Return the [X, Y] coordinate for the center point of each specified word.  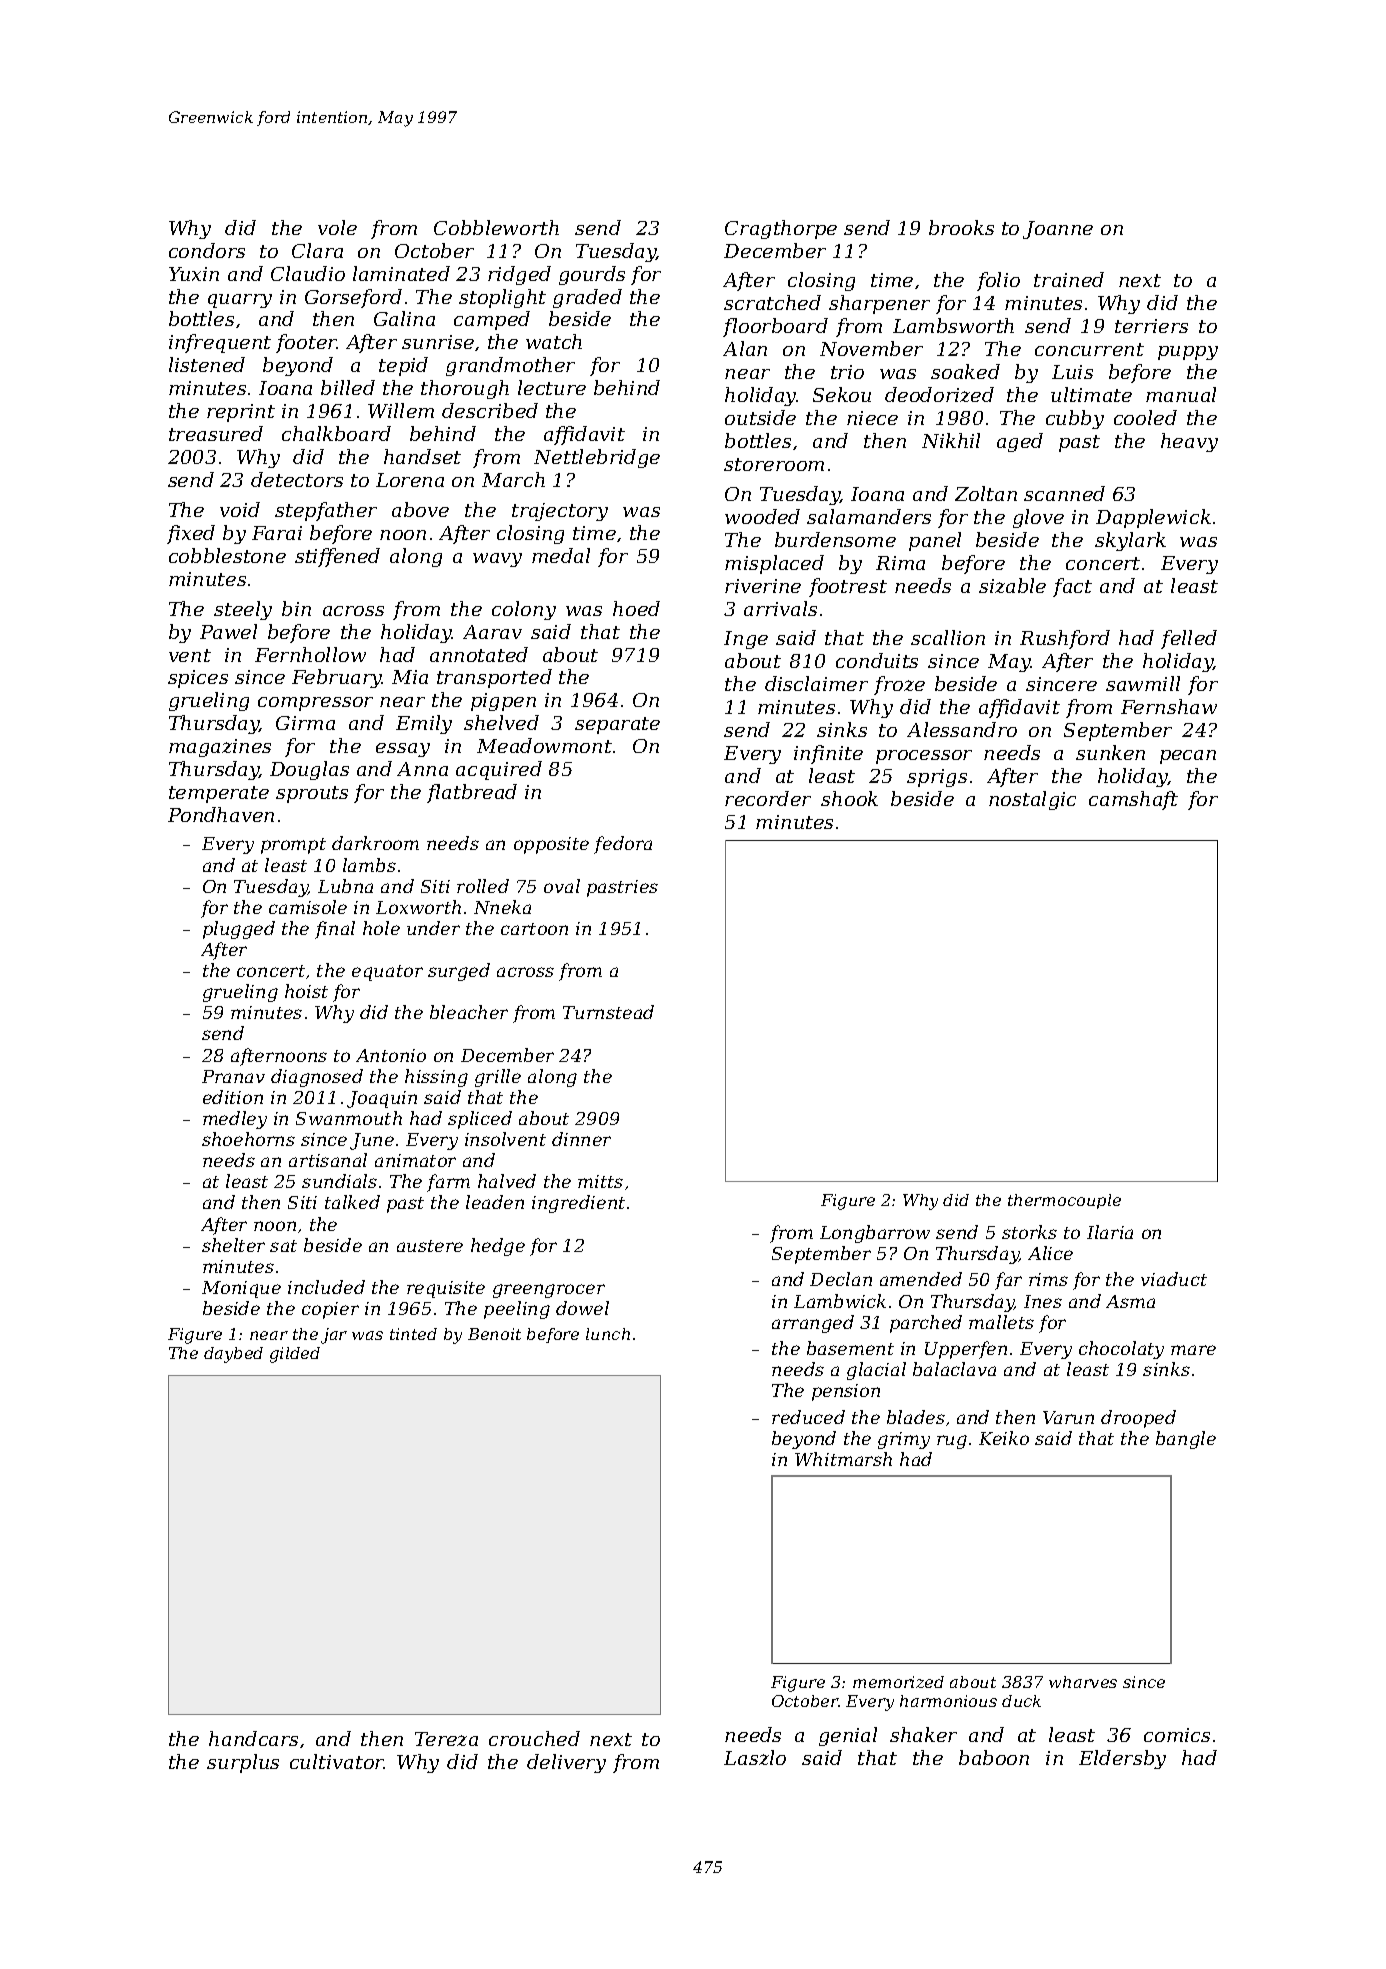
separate [617, 725]
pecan [1188, 757]
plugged [239, 930]
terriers [1151, 326]
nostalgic [1032, 800]
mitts [600, 1181]
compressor [315, 704]
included [326, 1287]
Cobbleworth [496, 227]
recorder [768, 798]
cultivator [337, 1761]
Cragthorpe [781, 229]
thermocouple [1064, 1201]
